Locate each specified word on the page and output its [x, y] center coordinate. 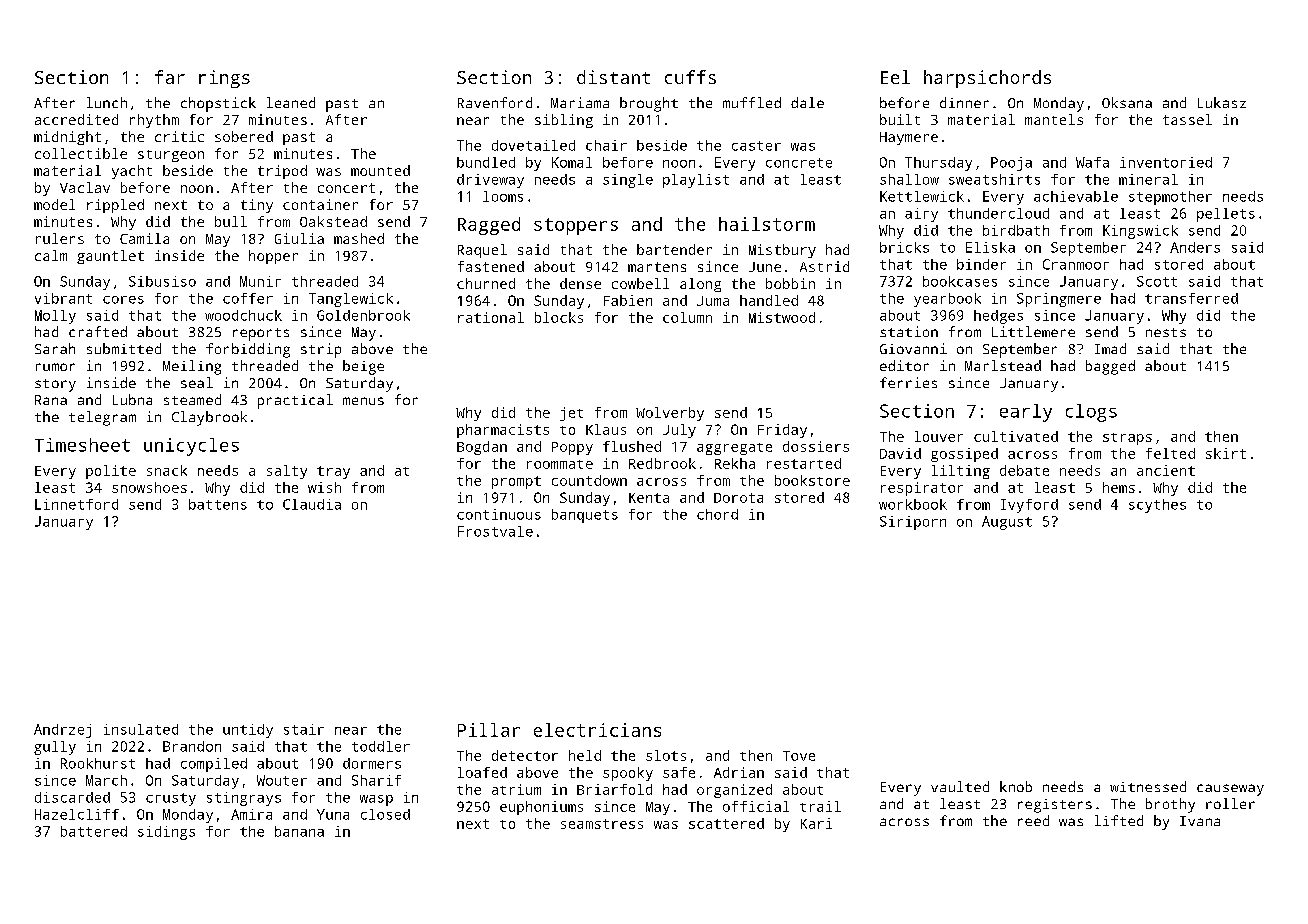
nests [1166, 332]
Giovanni [913, 348]
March [106, 780]
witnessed [1148, 786]
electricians [597, 730]
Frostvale [495, 531]
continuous [499, 514]
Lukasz [1222, 102]
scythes [1157, 506]
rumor [55, 367]
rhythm [154, 121]
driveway [490, 181]
